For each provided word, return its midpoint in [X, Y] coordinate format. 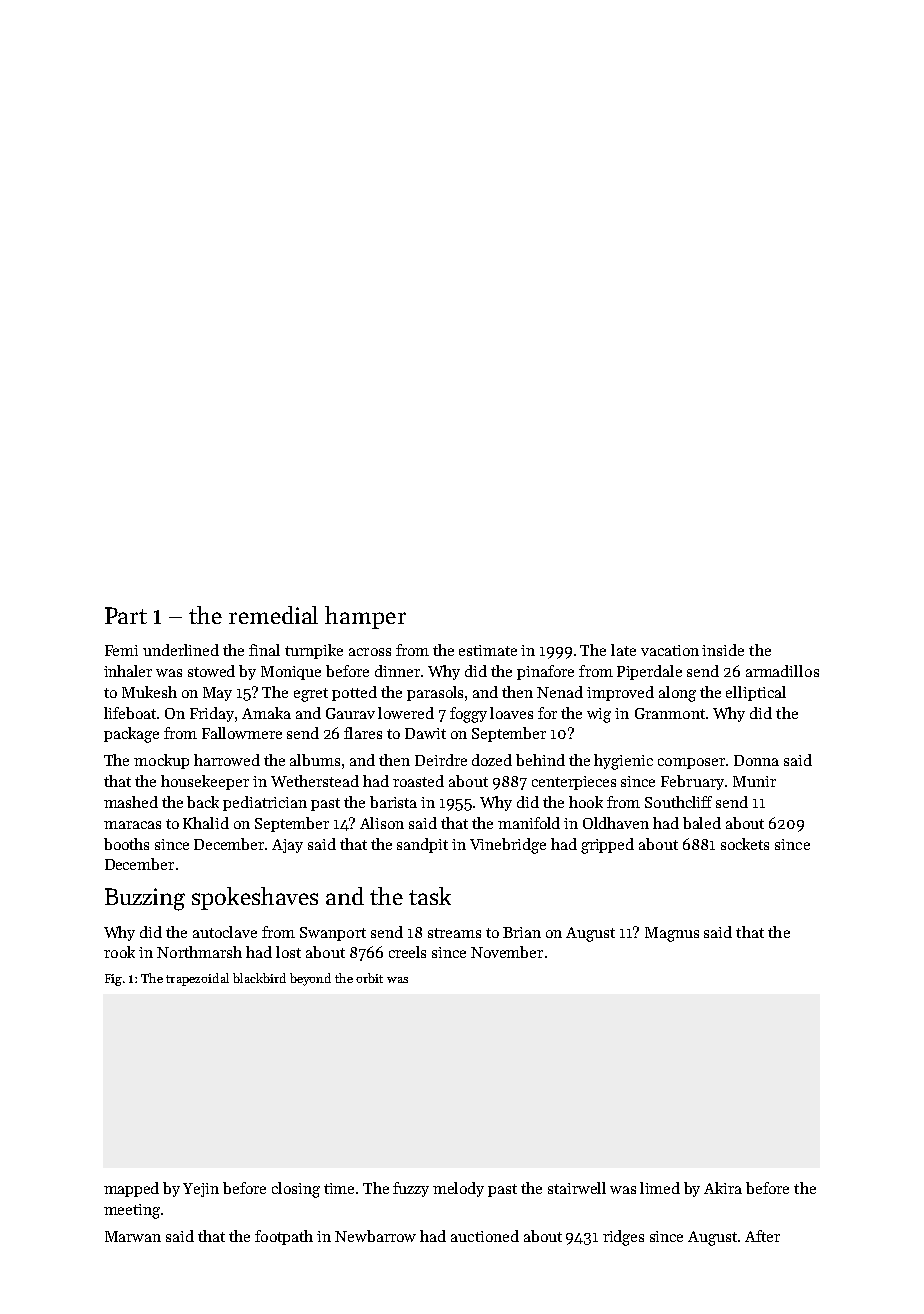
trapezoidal [197, 979]
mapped [131, 1189]
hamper [365, 617]
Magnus [672, 934]
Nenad [560, 692]
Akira [723, 1188]
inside [723, 650]
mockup [161, 761]
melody [458, 1189]
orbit [369, 978]
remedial [273, 615]
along [677, 694]
